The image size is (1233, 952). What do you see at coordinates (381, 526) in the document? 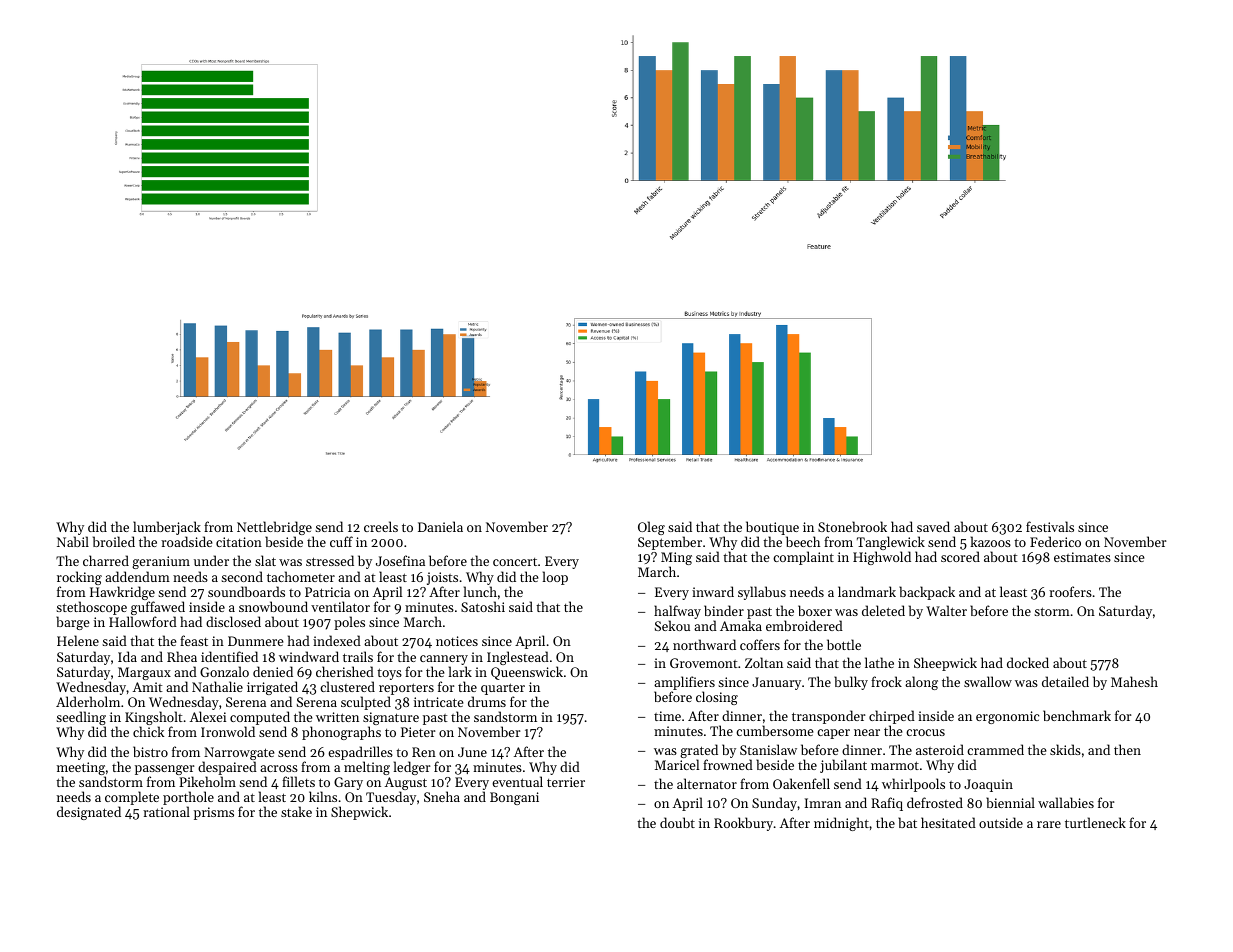
I see `creels` at bounding box center [381, 526].
